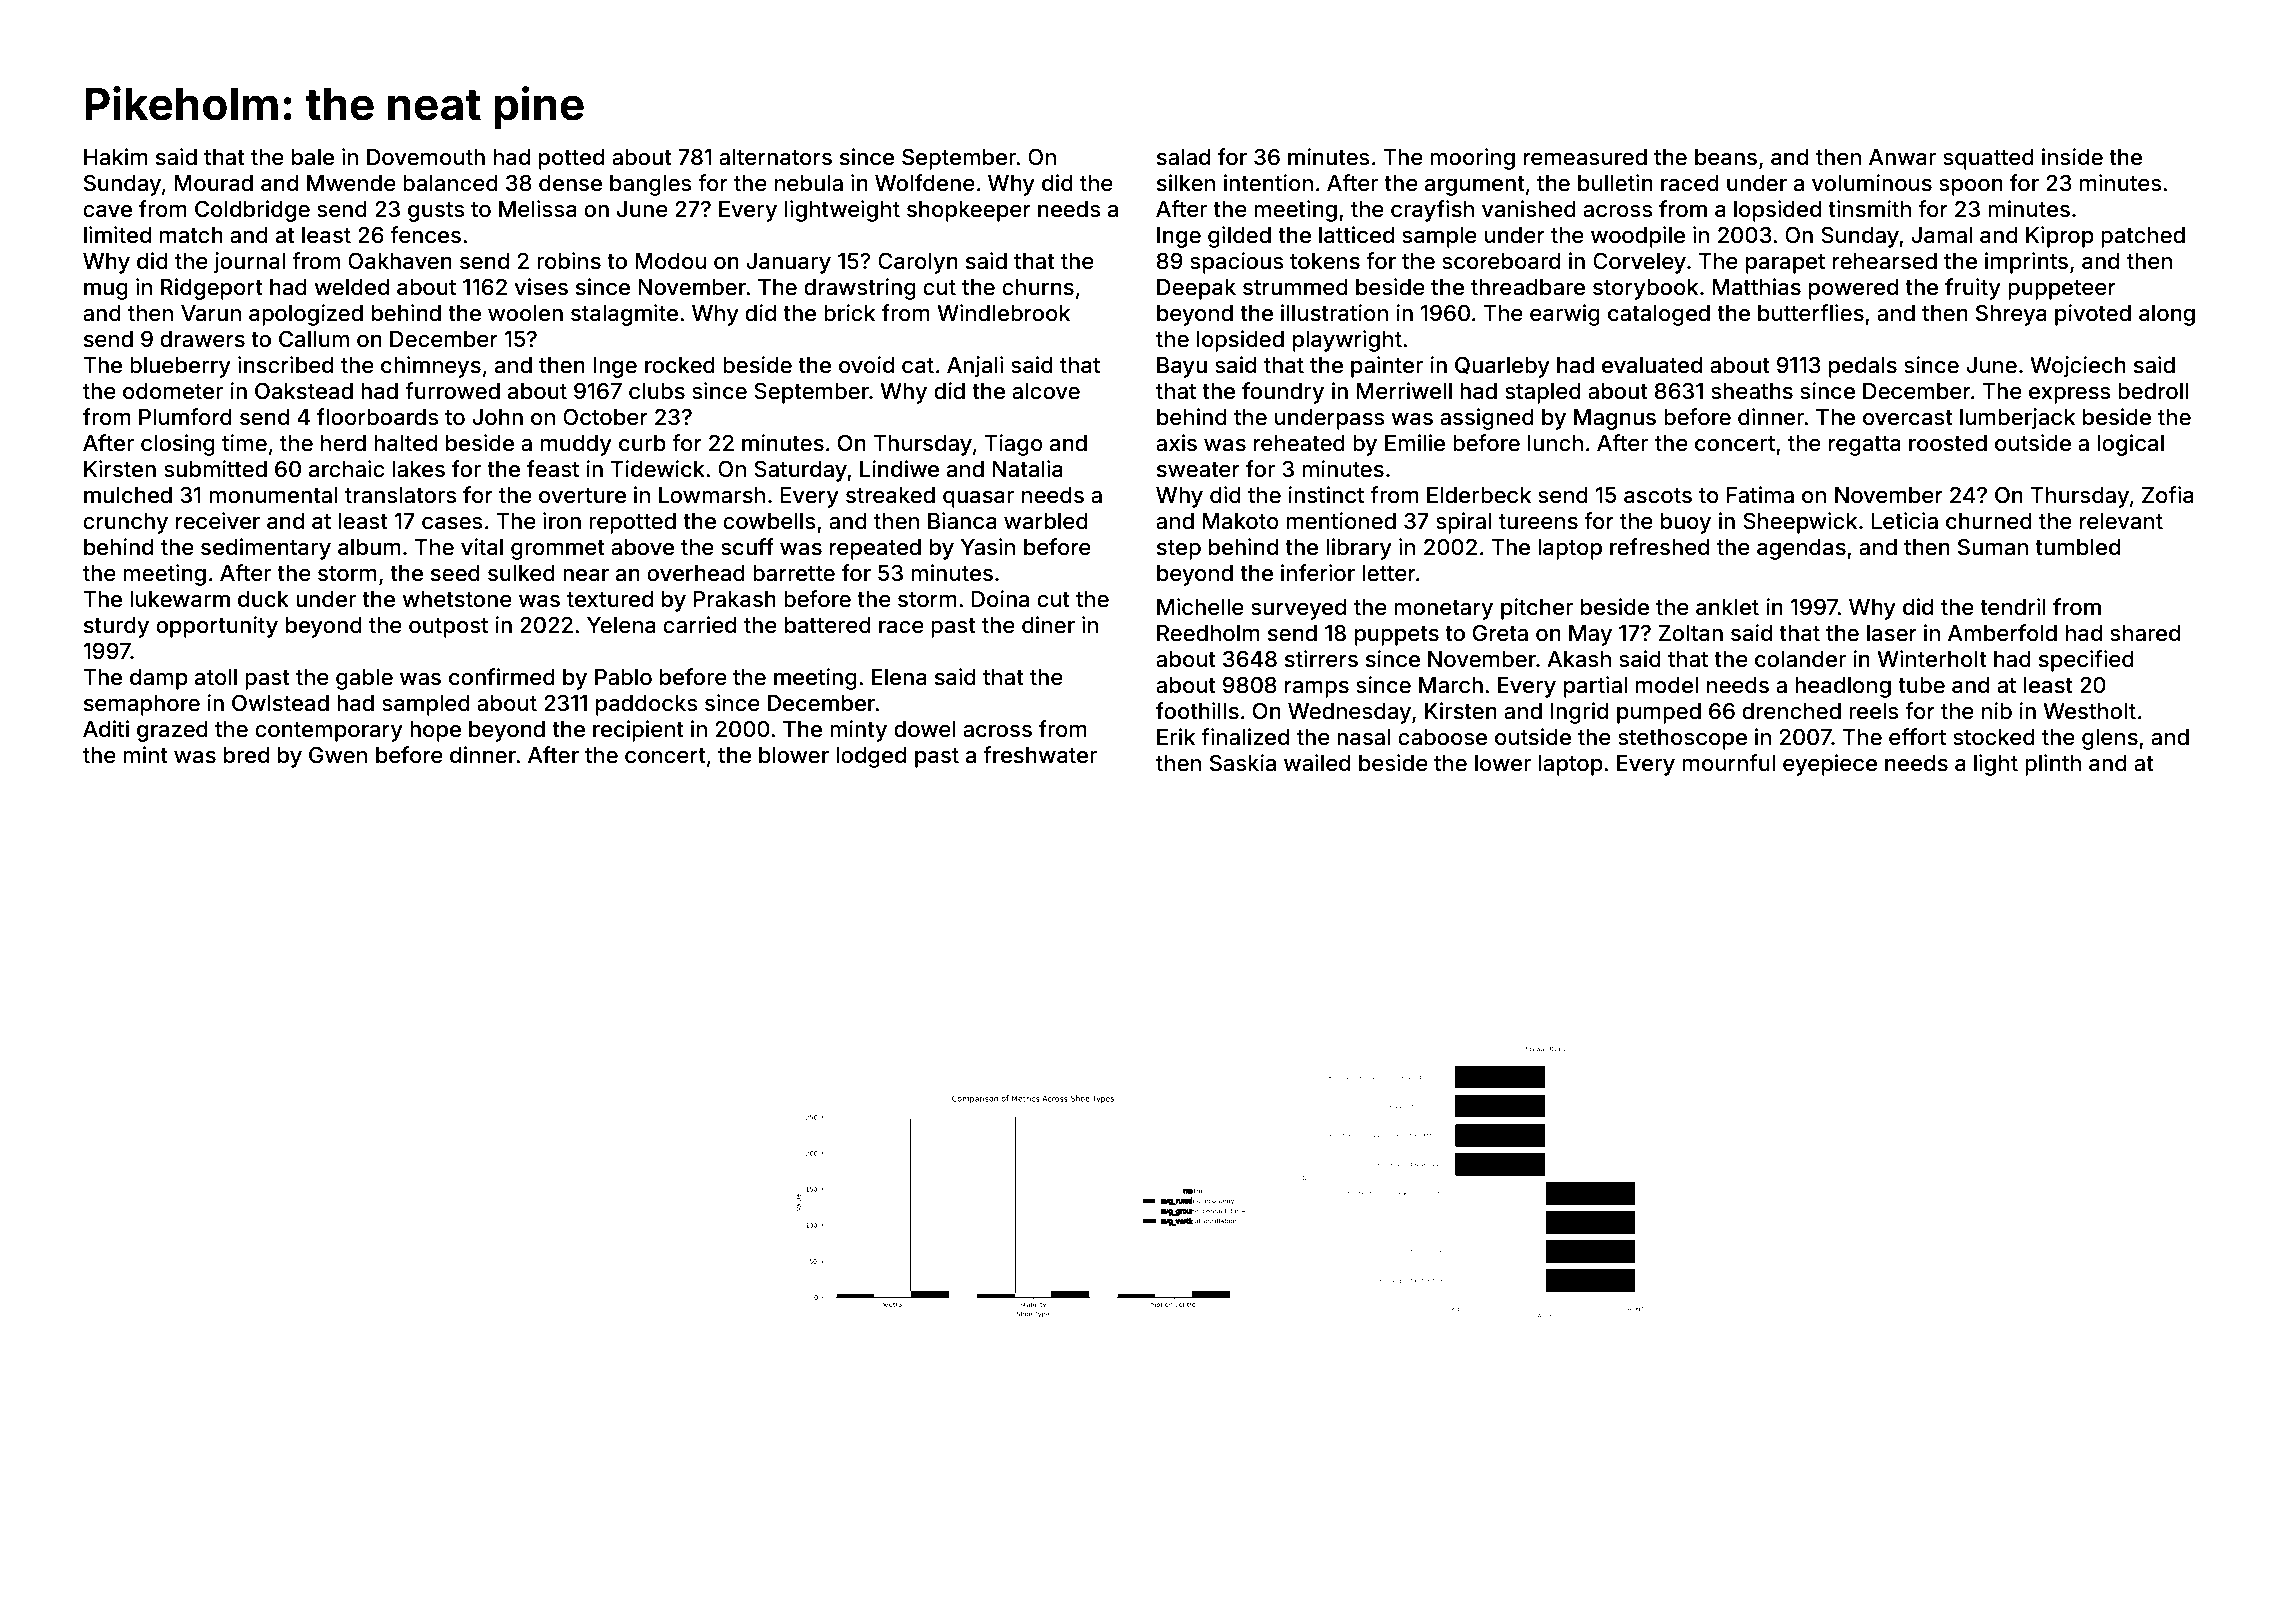 The image size is (2282, 1614). I want to click on Dovemouth, so click(426, 157).
